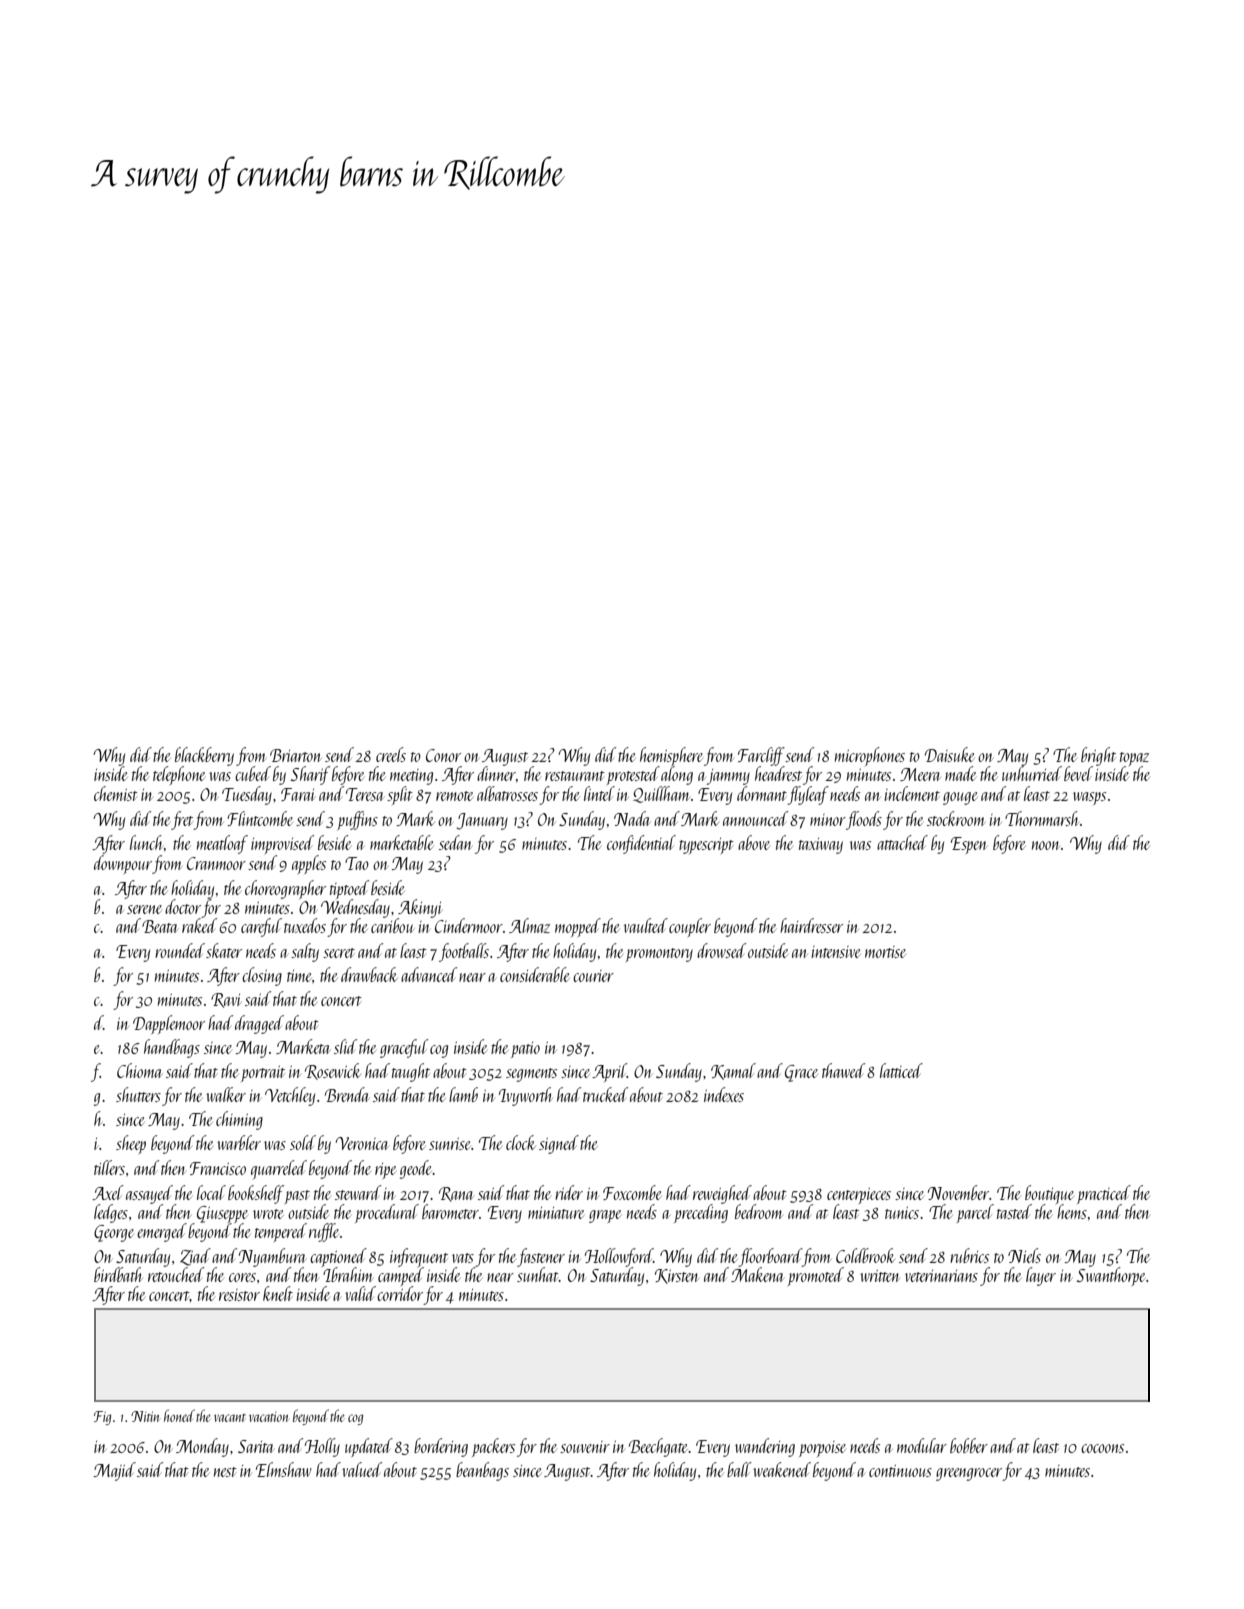  I want to click on latticed, so click(901, 1070).
